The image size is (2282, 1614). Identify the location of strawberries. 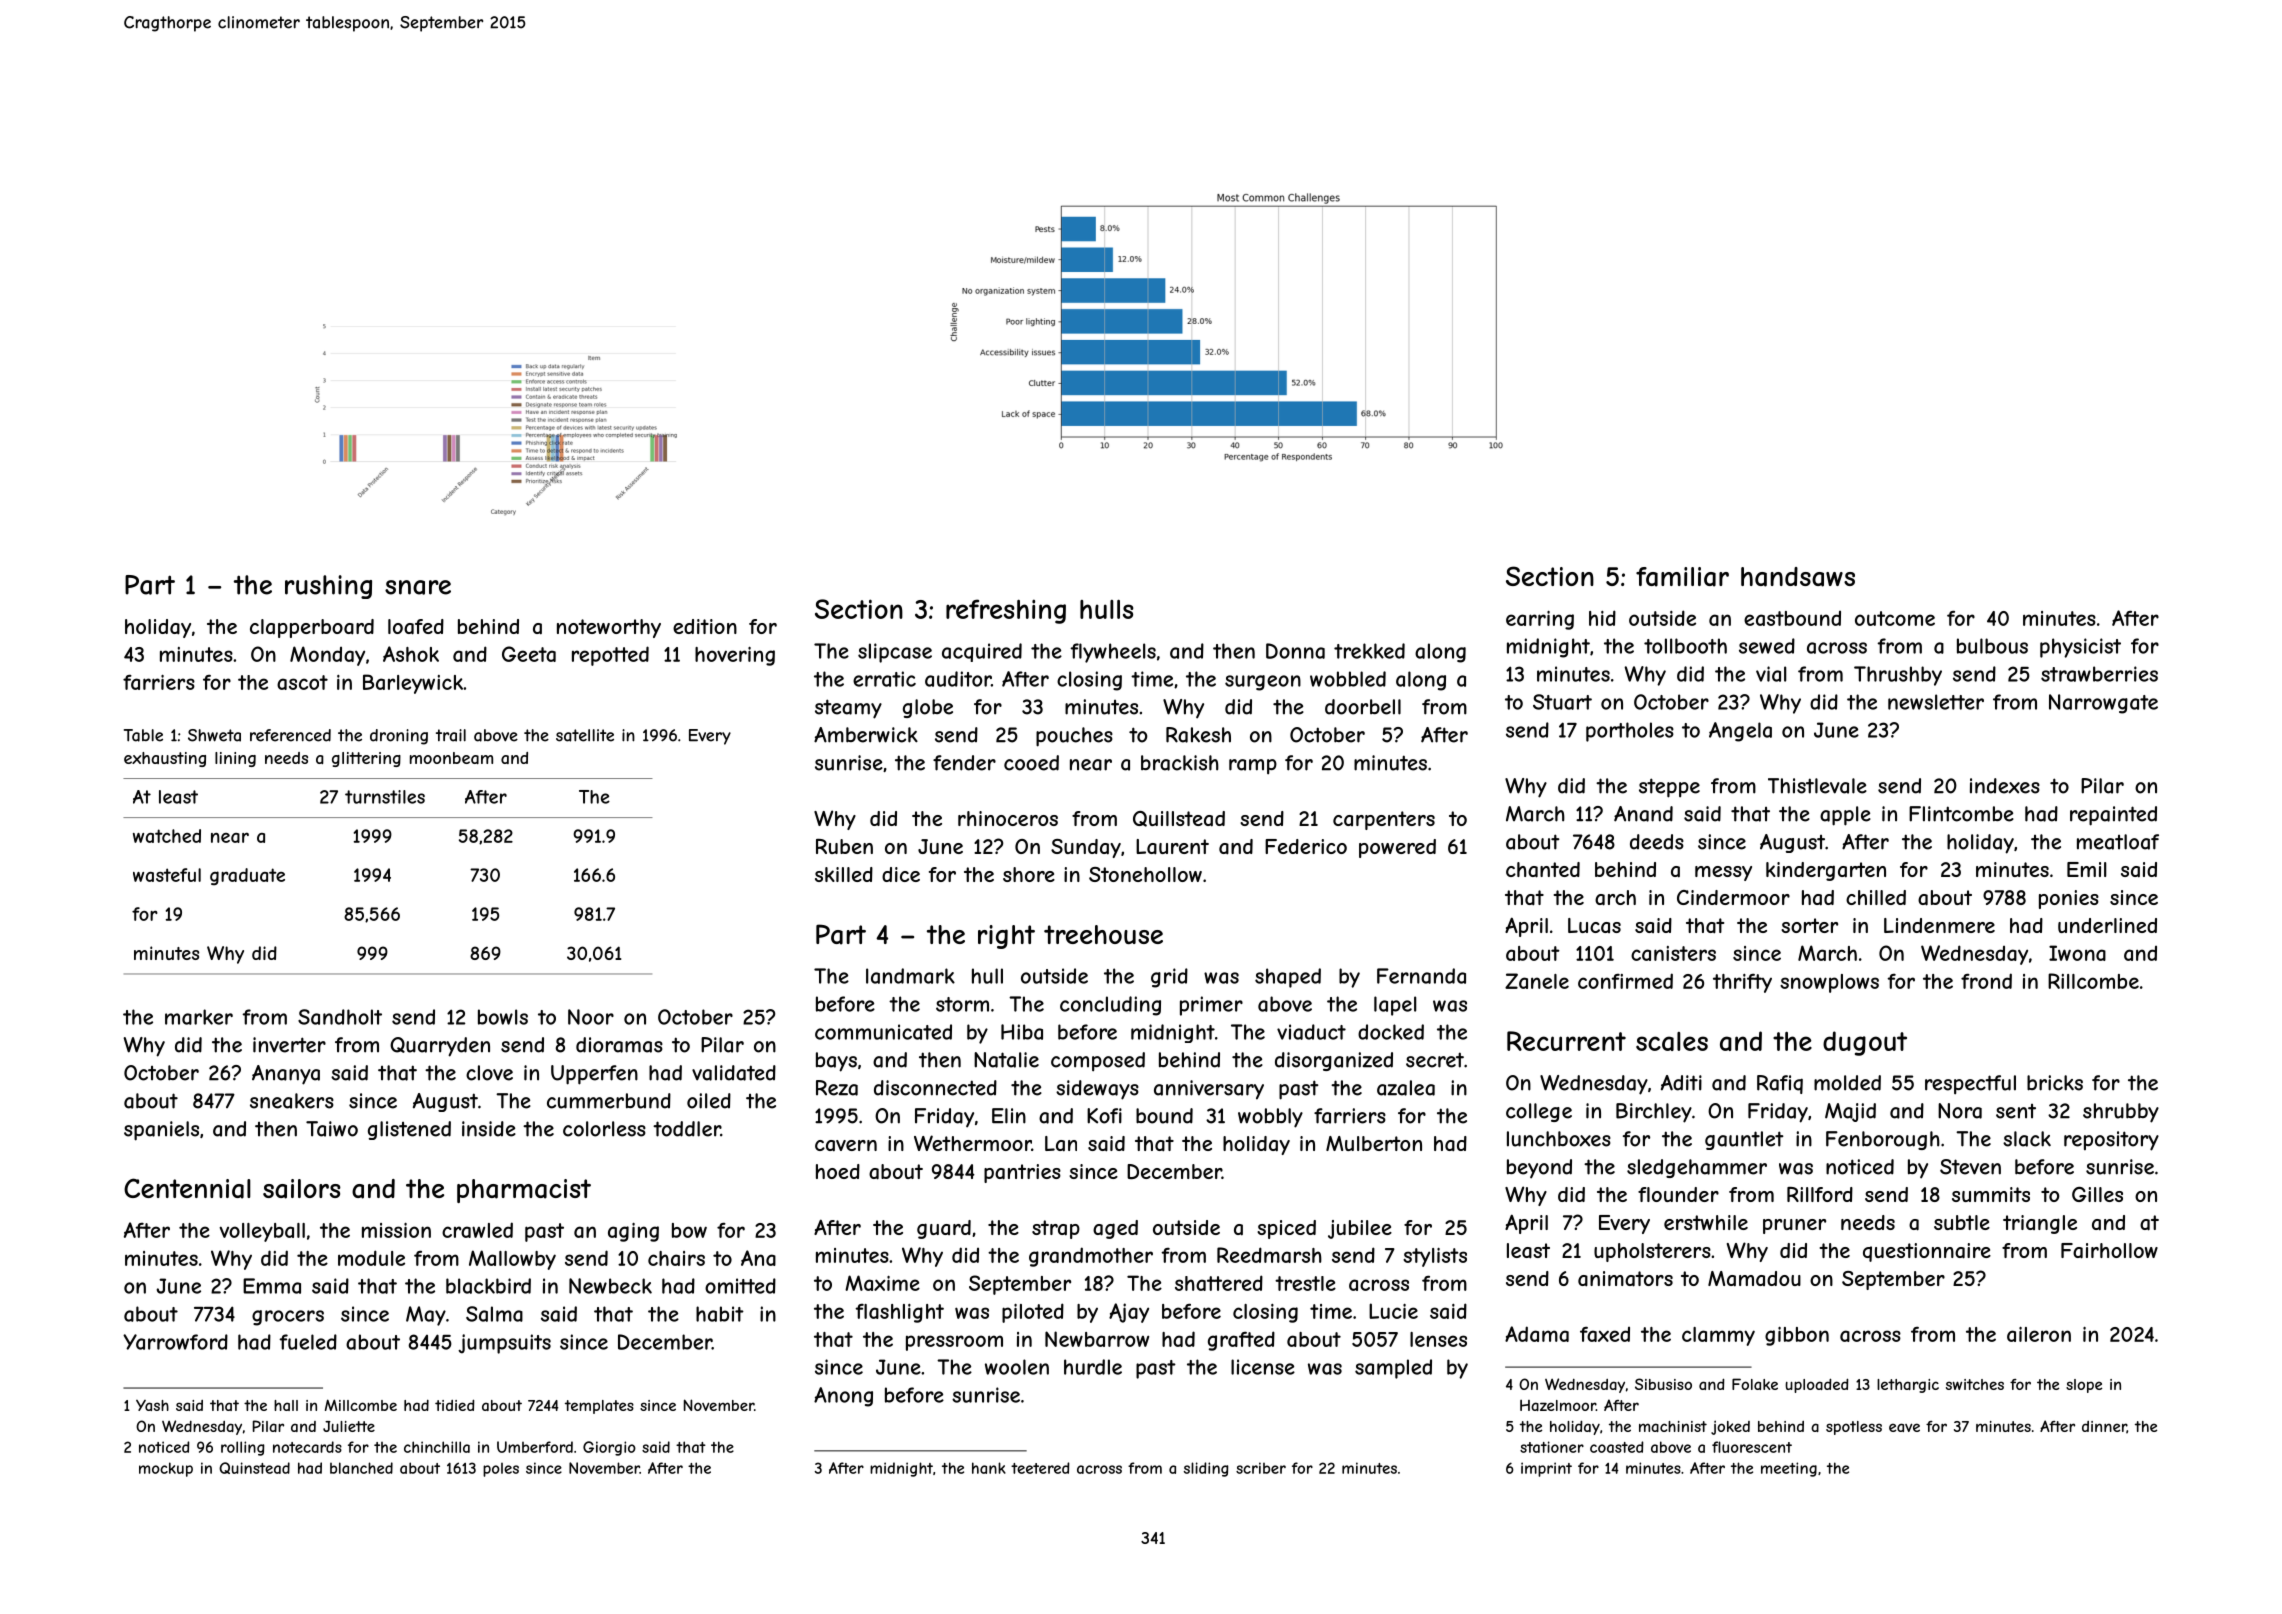
(2099, 674).
